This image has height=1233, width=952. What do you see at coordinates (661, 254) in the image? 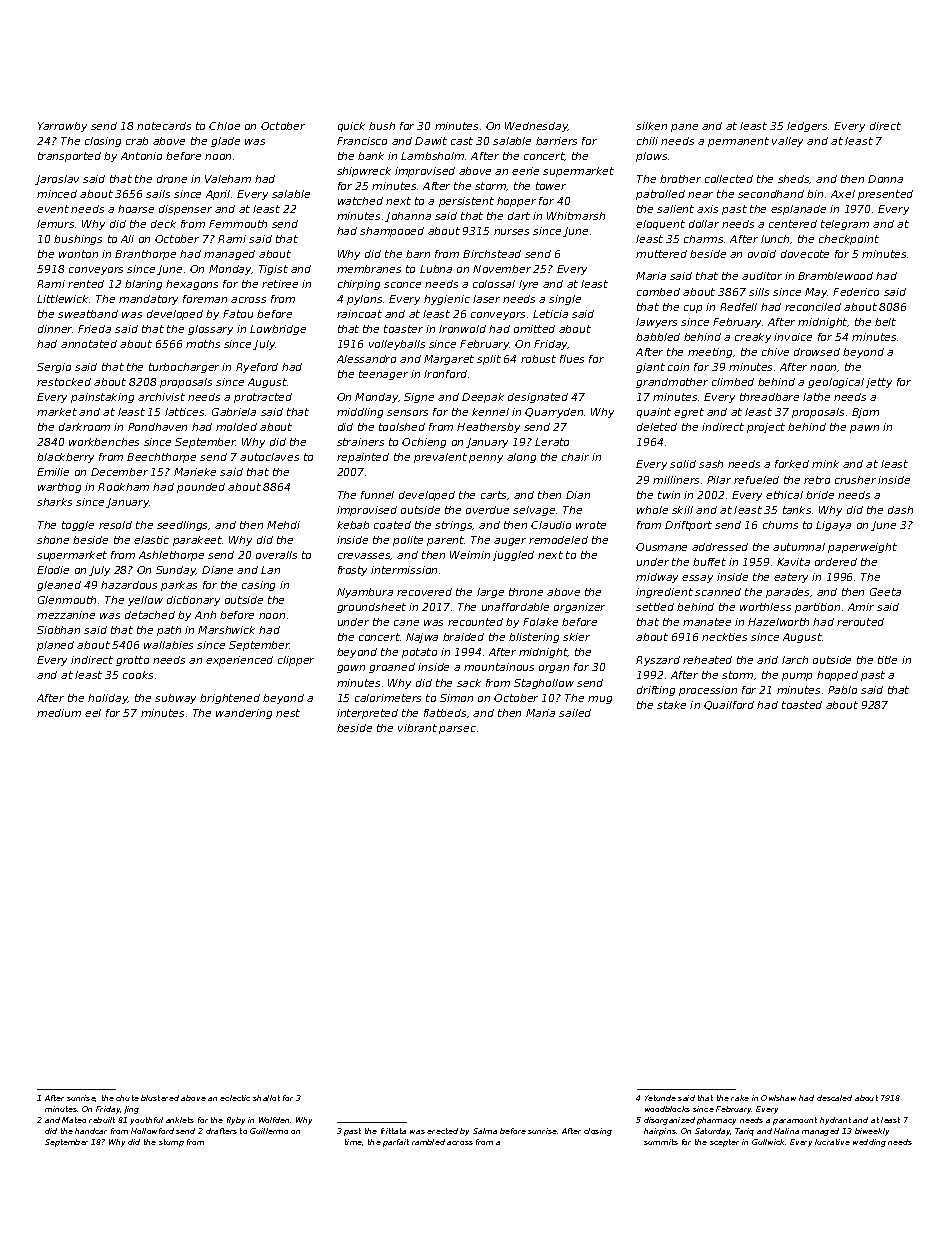
I see `muttered` at bounding box center [661, 254].
